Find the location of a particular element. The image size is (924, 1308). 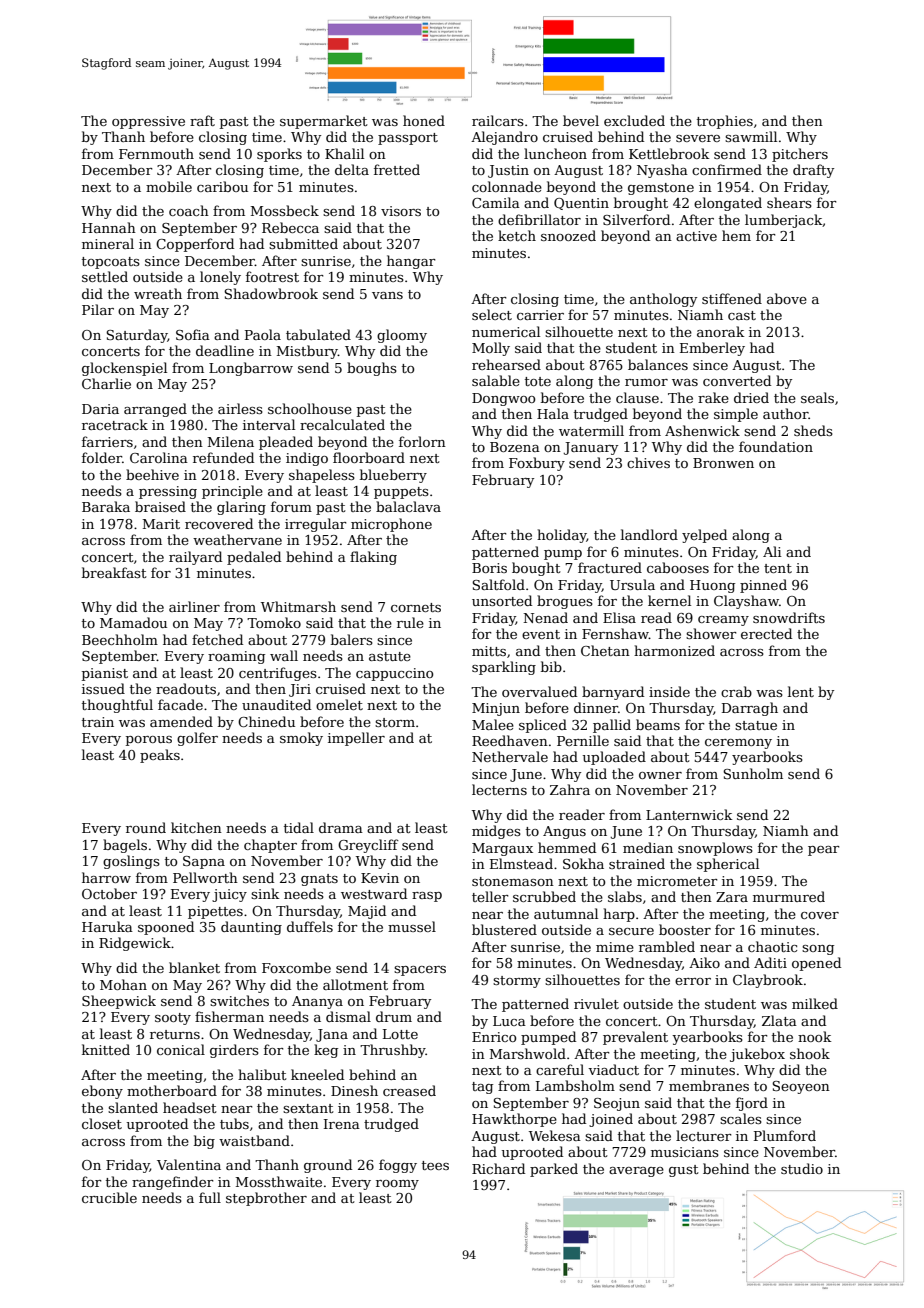

midges is located at coordinates (496, 832).
